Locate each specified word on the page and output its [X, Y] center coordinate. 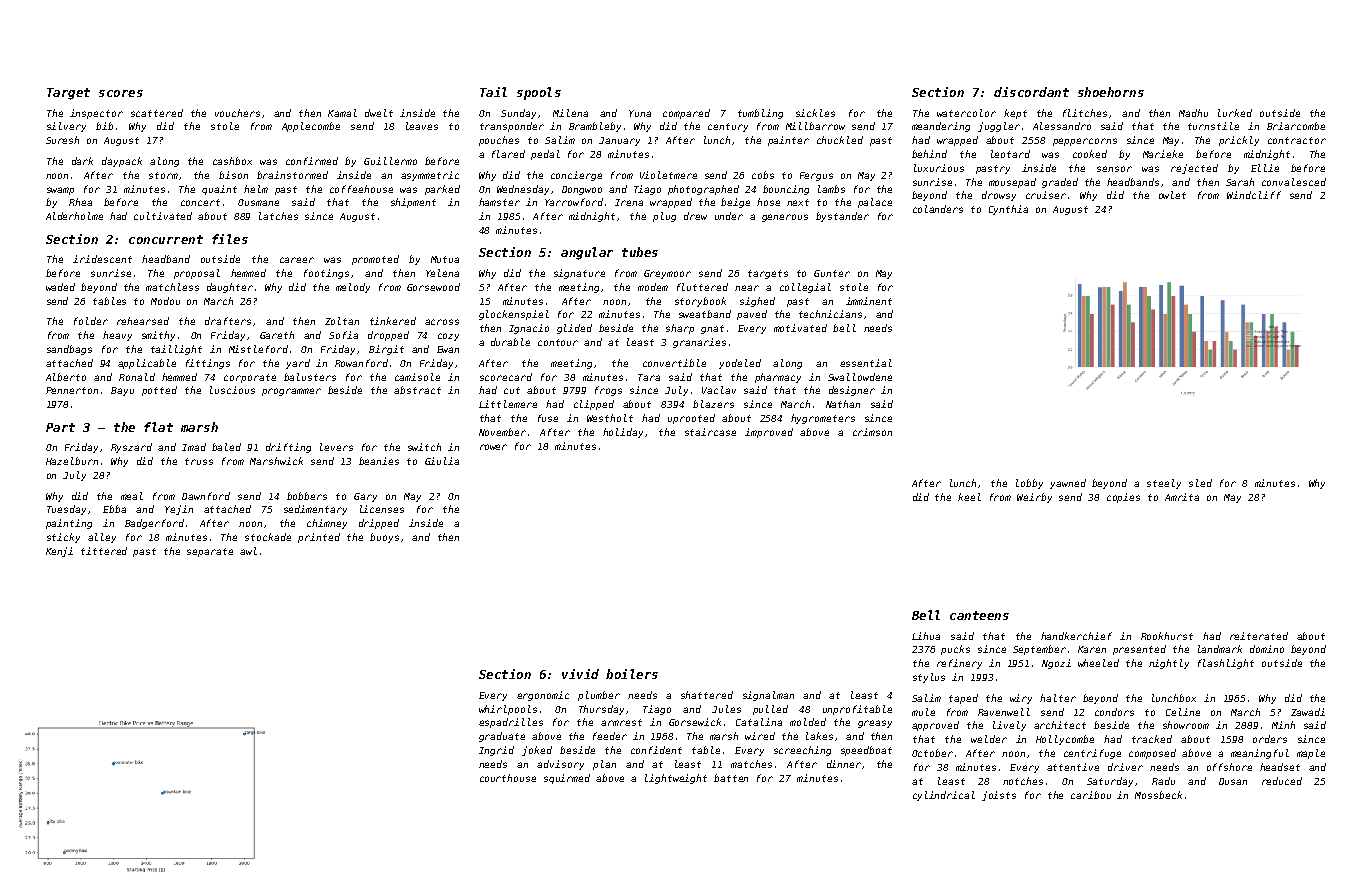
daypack [122, 162]
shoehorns [1111, 92]
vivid [580, 674]
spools [539, 93]
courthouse [508, 778]
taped [963, 699]
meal [132, 496]
